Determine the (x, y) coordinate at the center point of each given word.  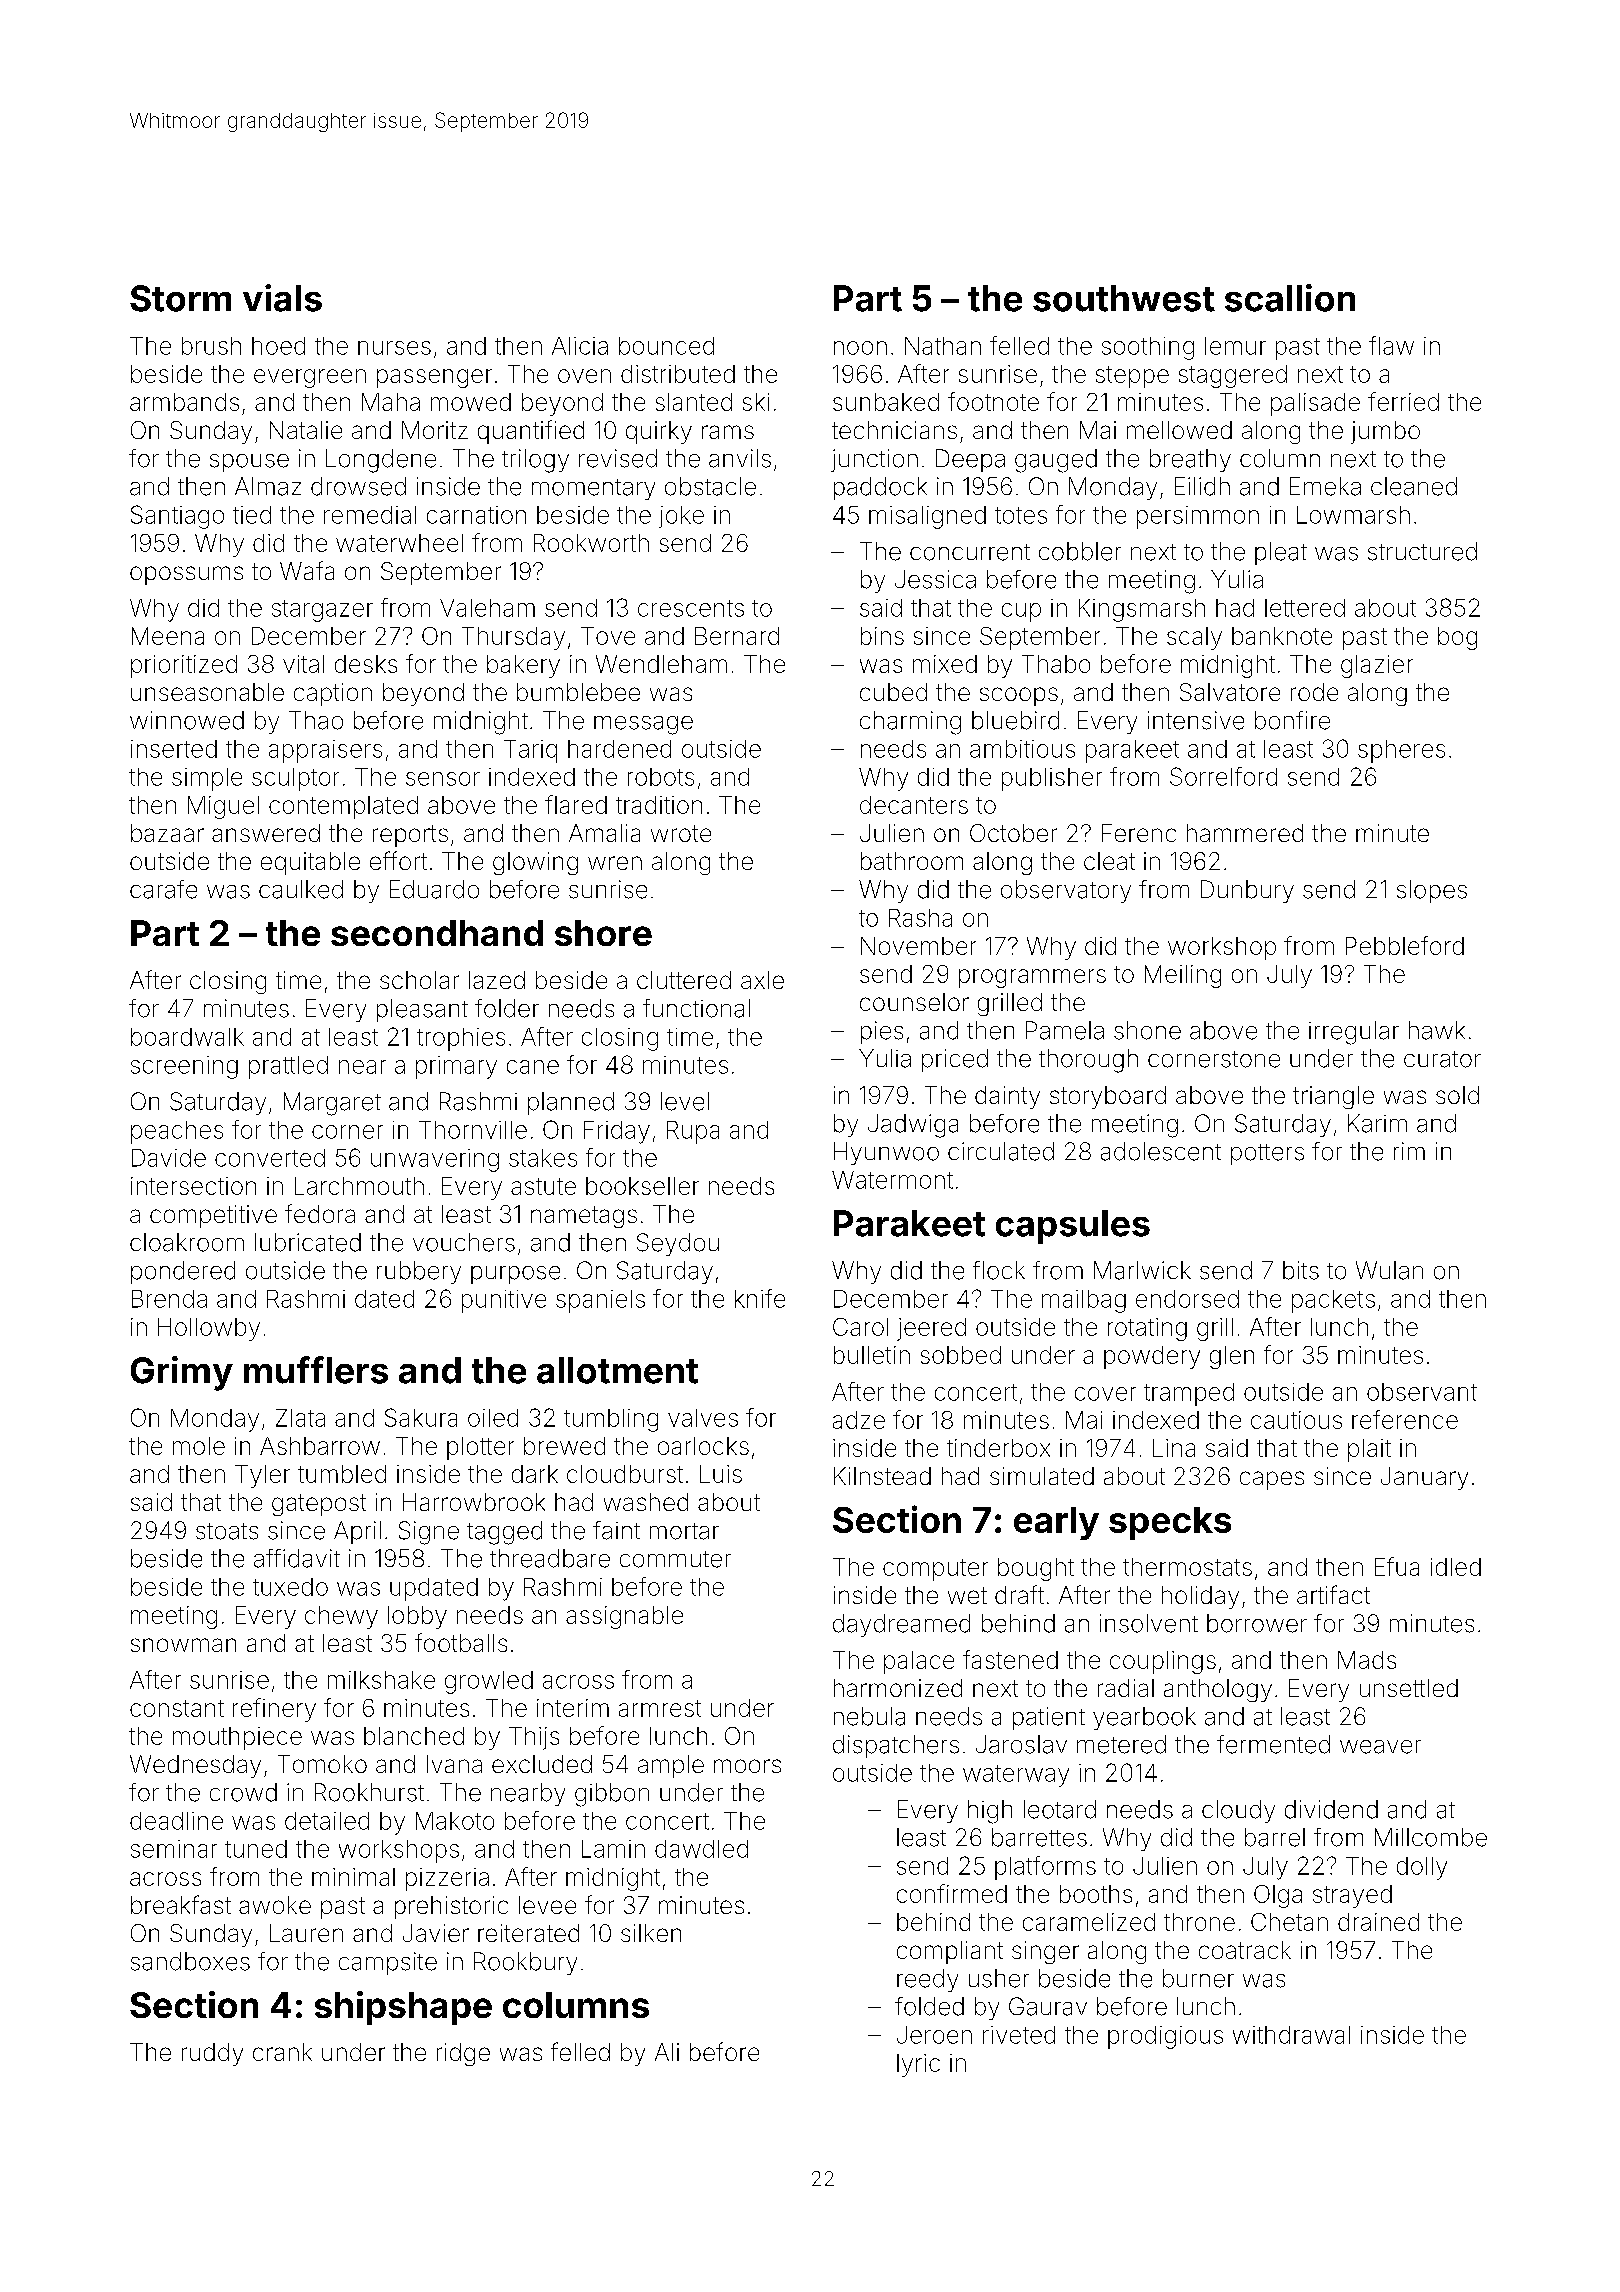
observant (1422, 1392)
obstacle (710, 486)
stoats (227, 1531)
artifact (1333, 1594)
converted (270, 1158)
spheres (1401, 751)
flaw (1391, 345)
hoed (278, 346)
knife (760, 1298)
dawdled (701, 1849)
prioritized (184, 666)
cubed (893, 692)
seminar (174, 1849)
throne (1199, 1922)
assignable (624, 1617)
